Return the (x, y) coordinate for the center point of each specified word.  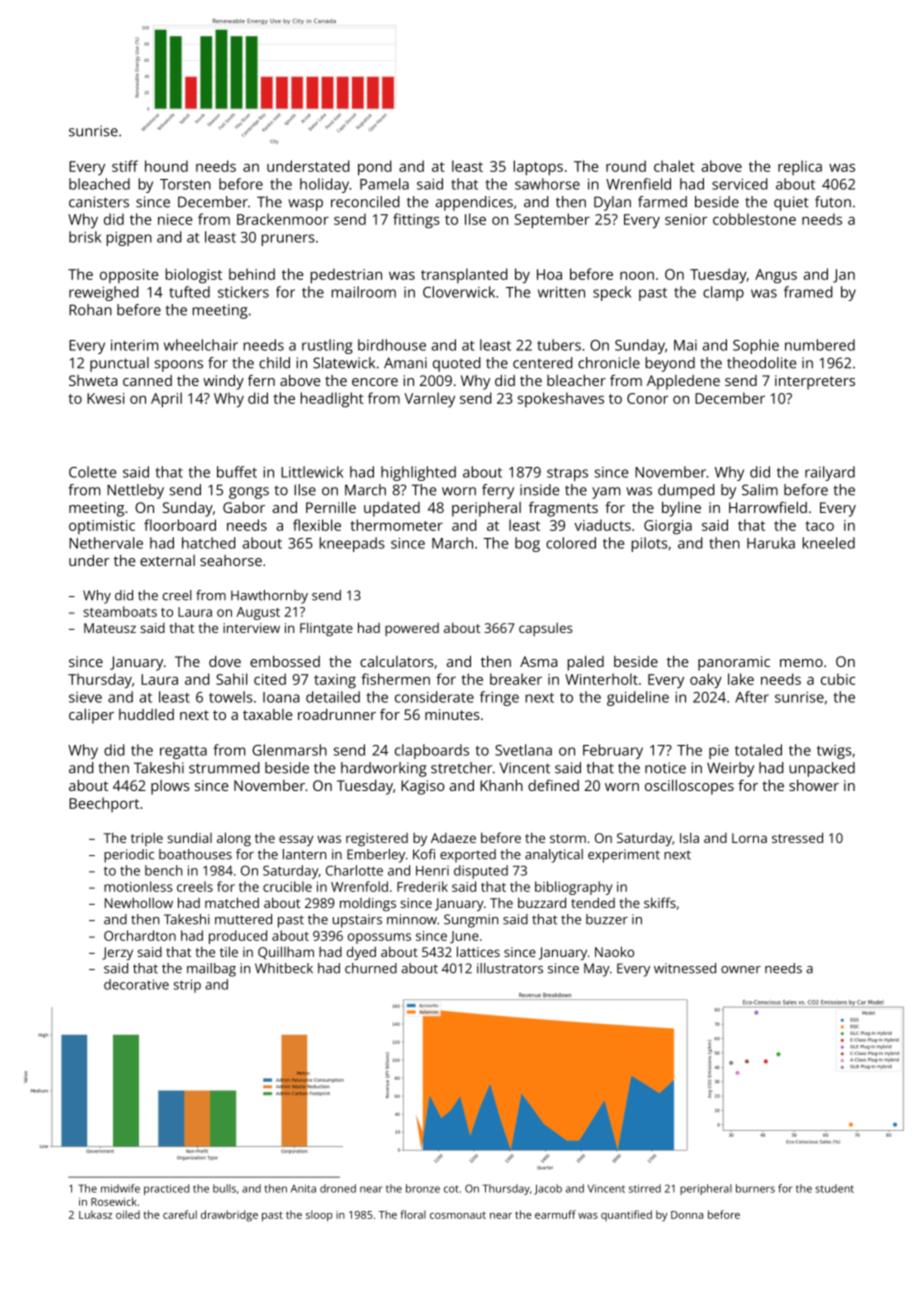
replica (800, 167)
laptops (538, 168)
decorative (136, 984)
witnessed (685, 968)
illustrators (510, 968)
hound (166, 166)
